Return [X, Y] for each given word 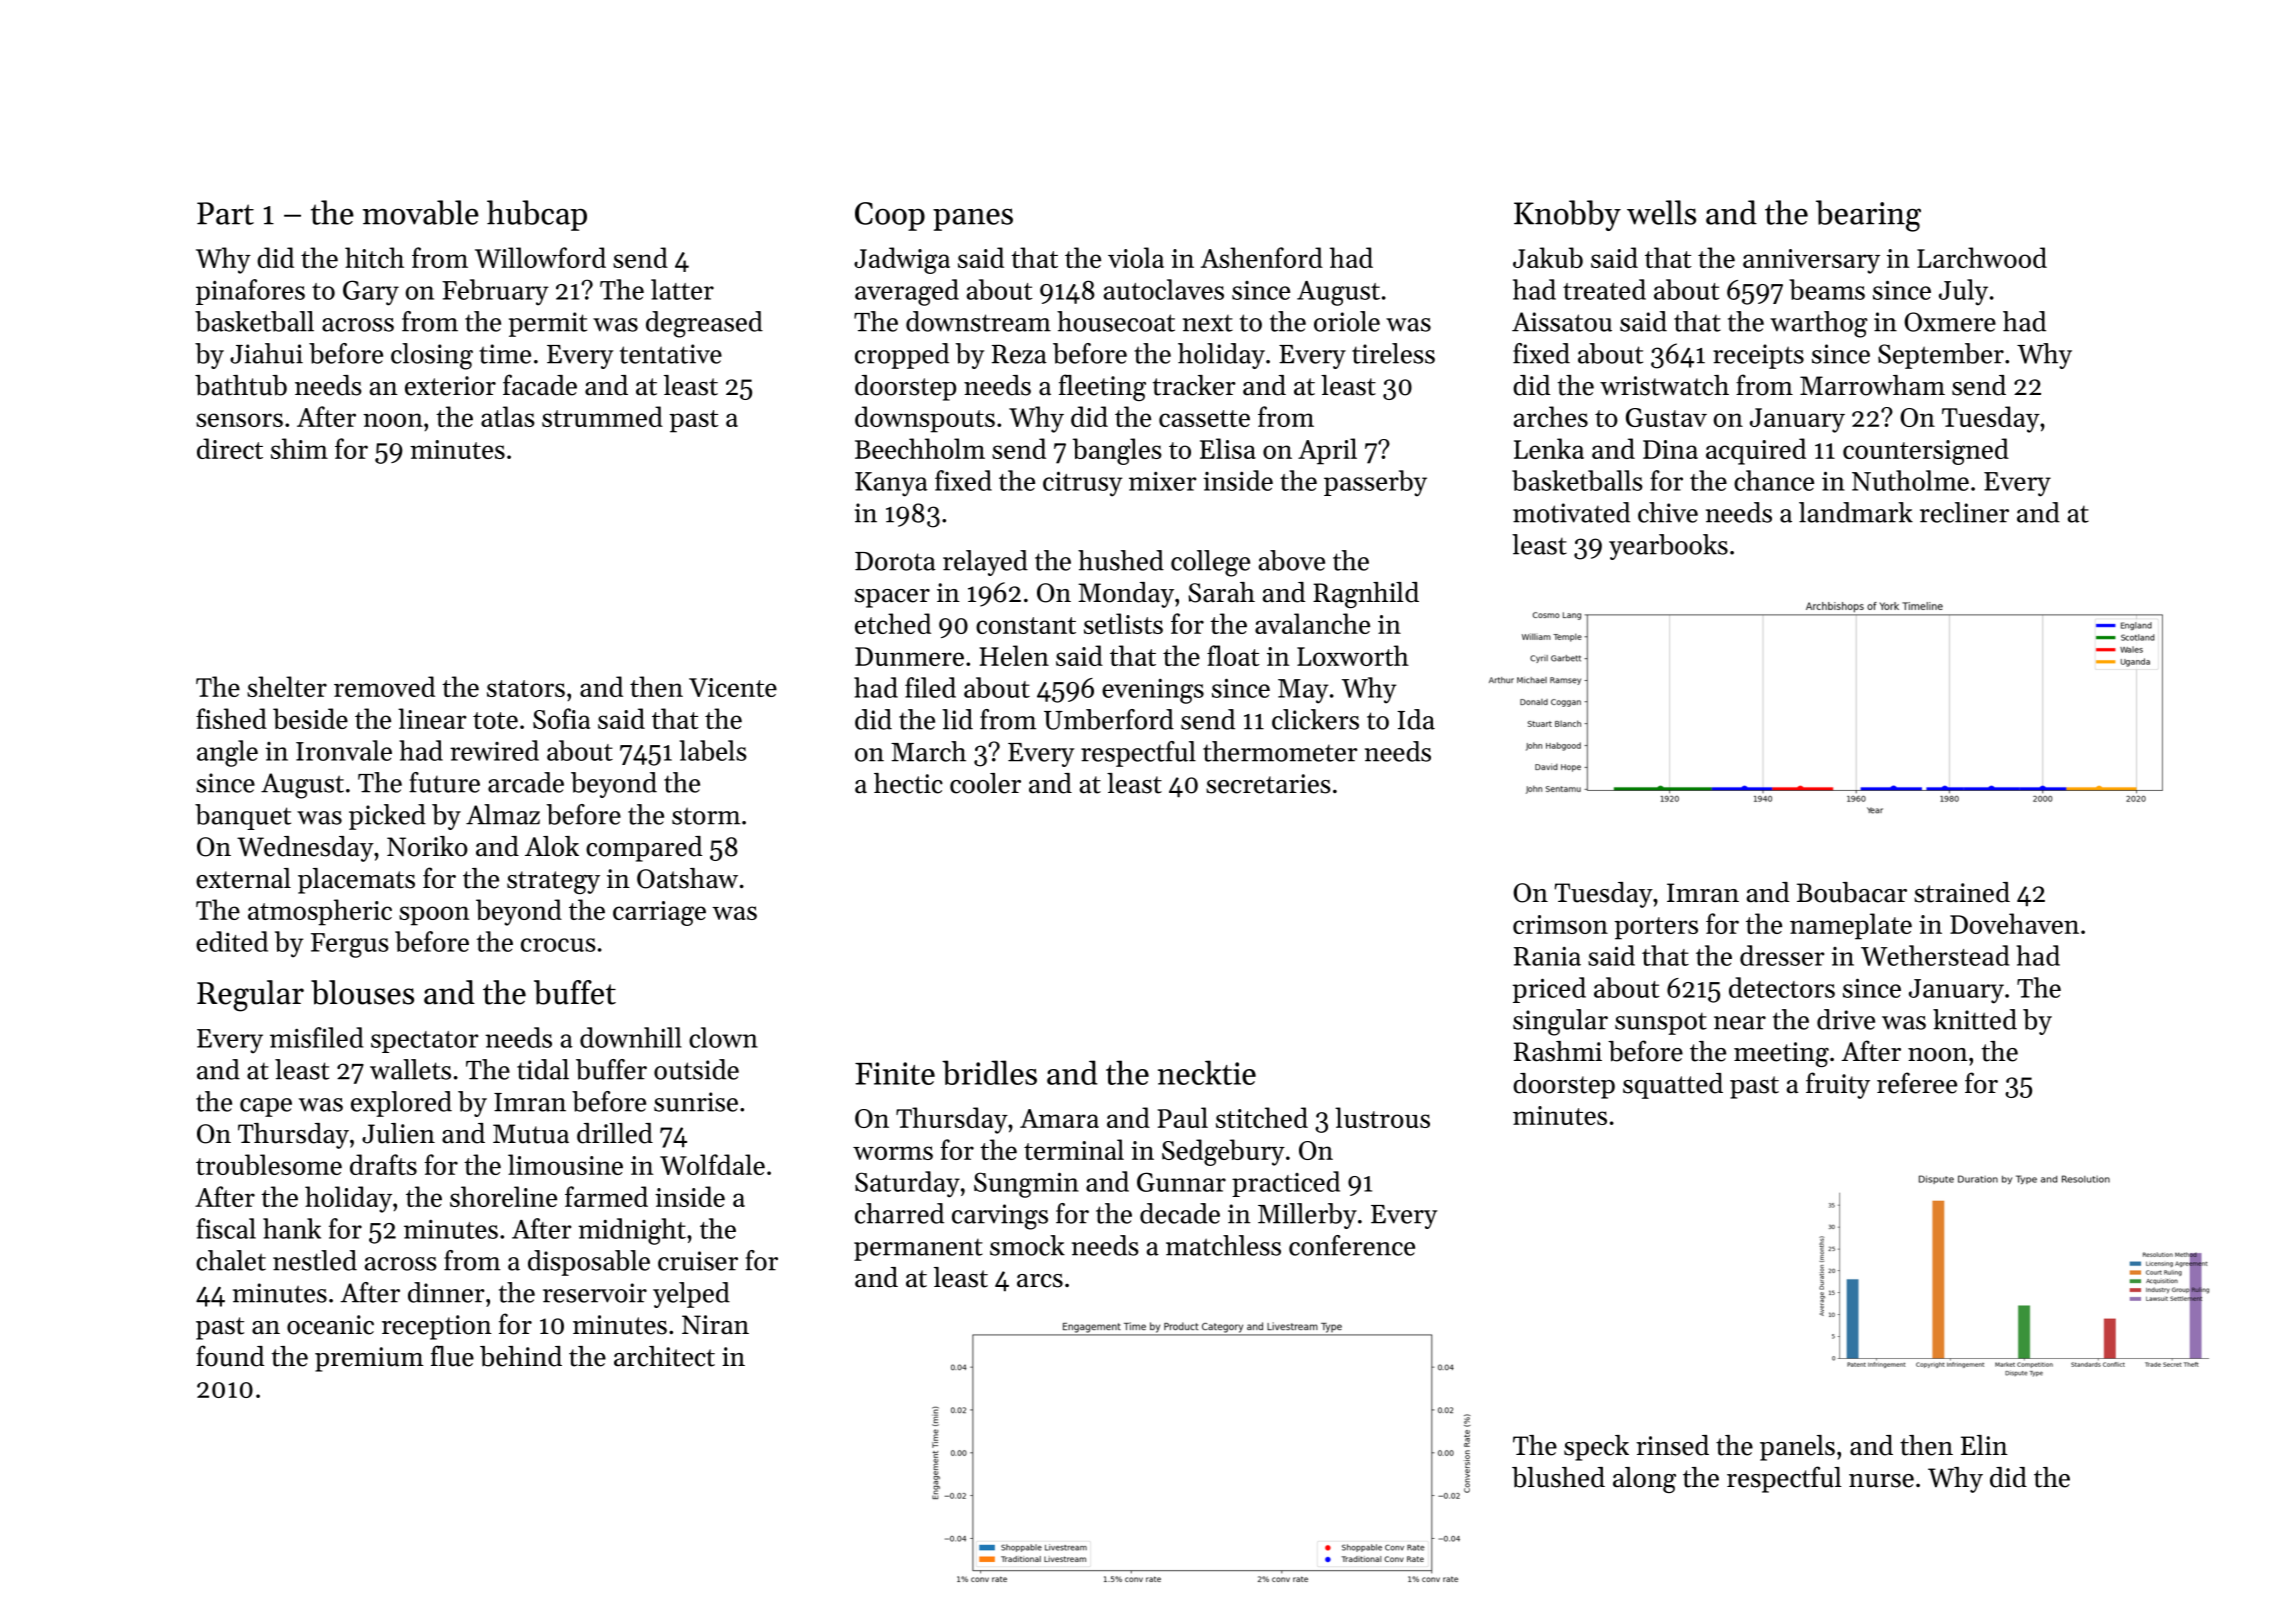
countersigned [1926, 451]
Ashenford [1262, 257]
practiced [1286, 1184]
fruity [1838, 1085]
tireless [1393, 353]
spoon [434, 916]
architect [664, 1356]
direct [230, 448]
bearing [1868, 216]
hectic [908, 783]
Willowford [540, 257]
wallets [410, 1069]
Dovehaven [2014, 923]
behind [521, 1356]
